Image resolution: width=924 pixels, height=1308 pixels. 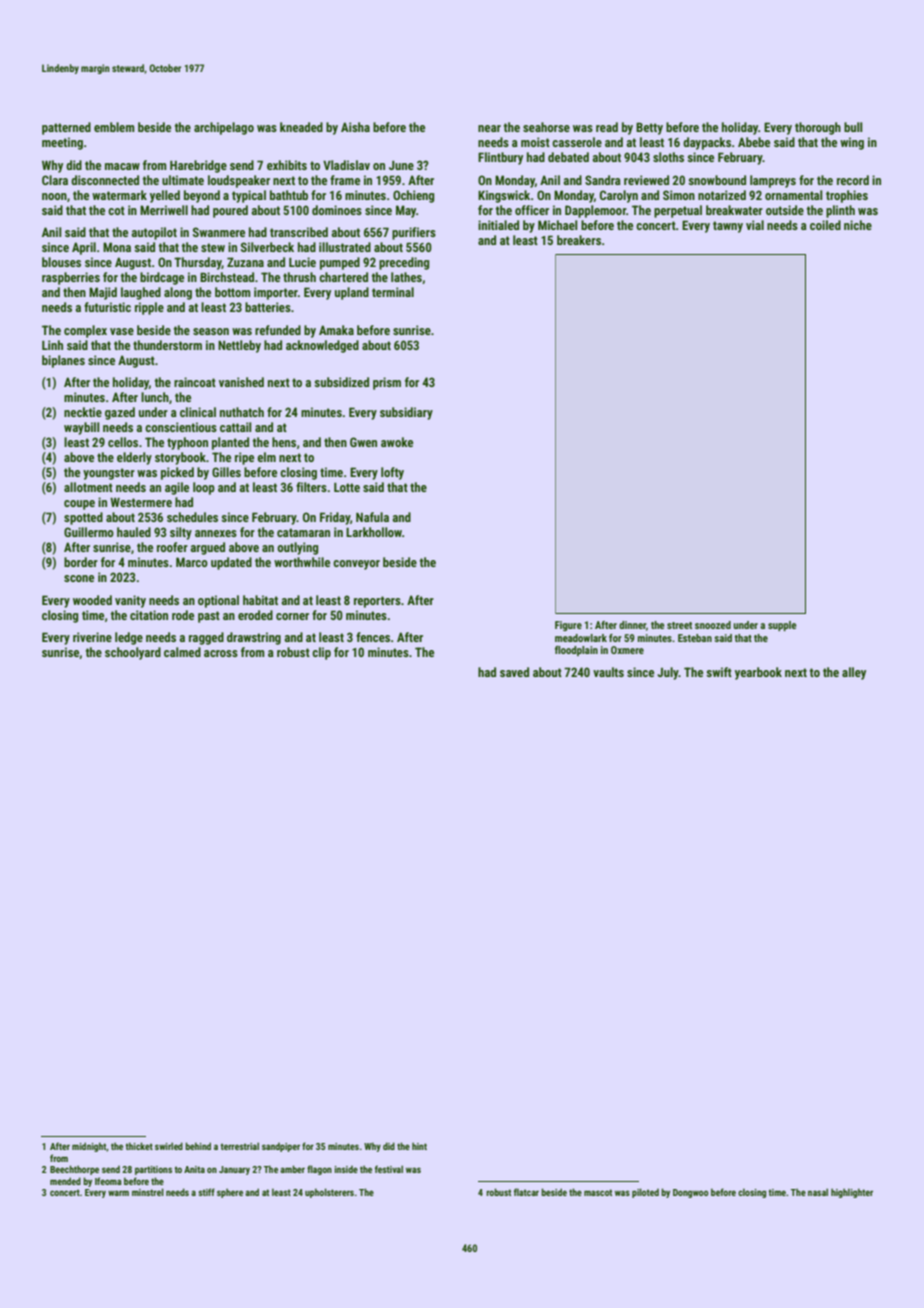 I want to click on behind, so click(x=198, y=1146).
